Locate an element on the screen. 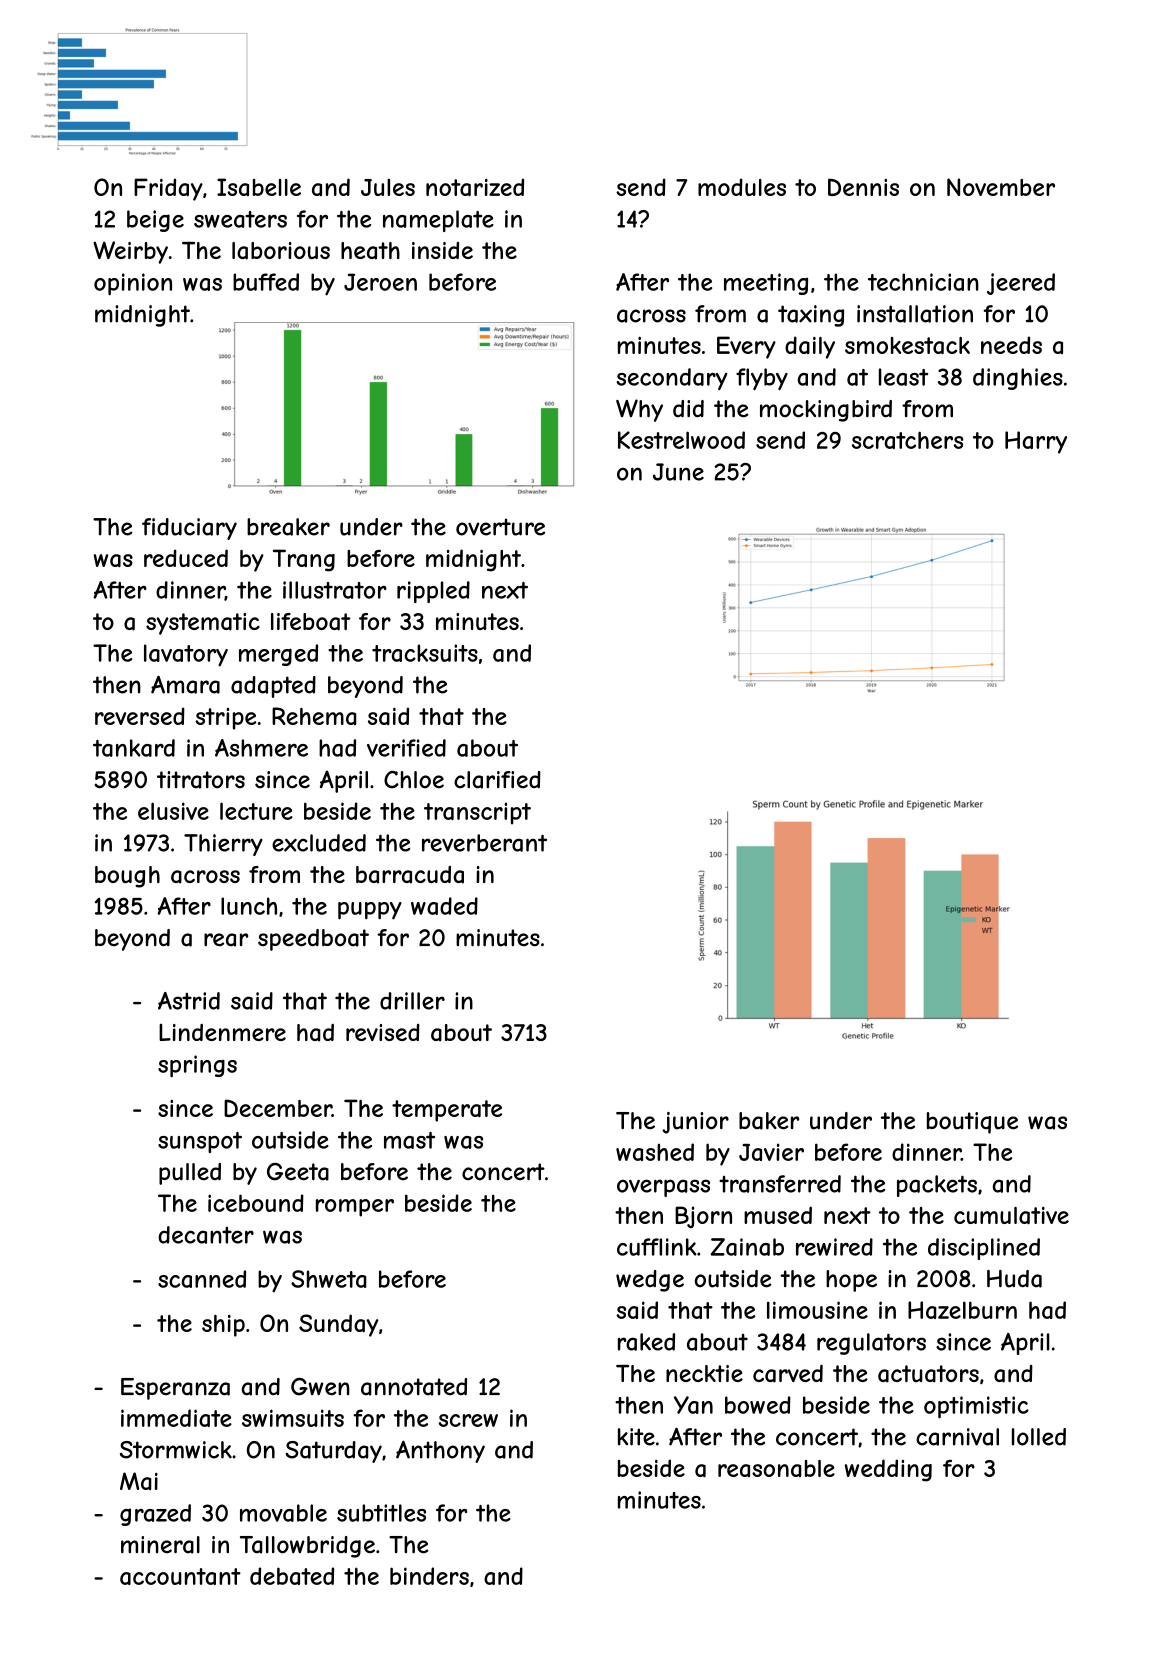  binders is located at coordinates (429, 1576).
